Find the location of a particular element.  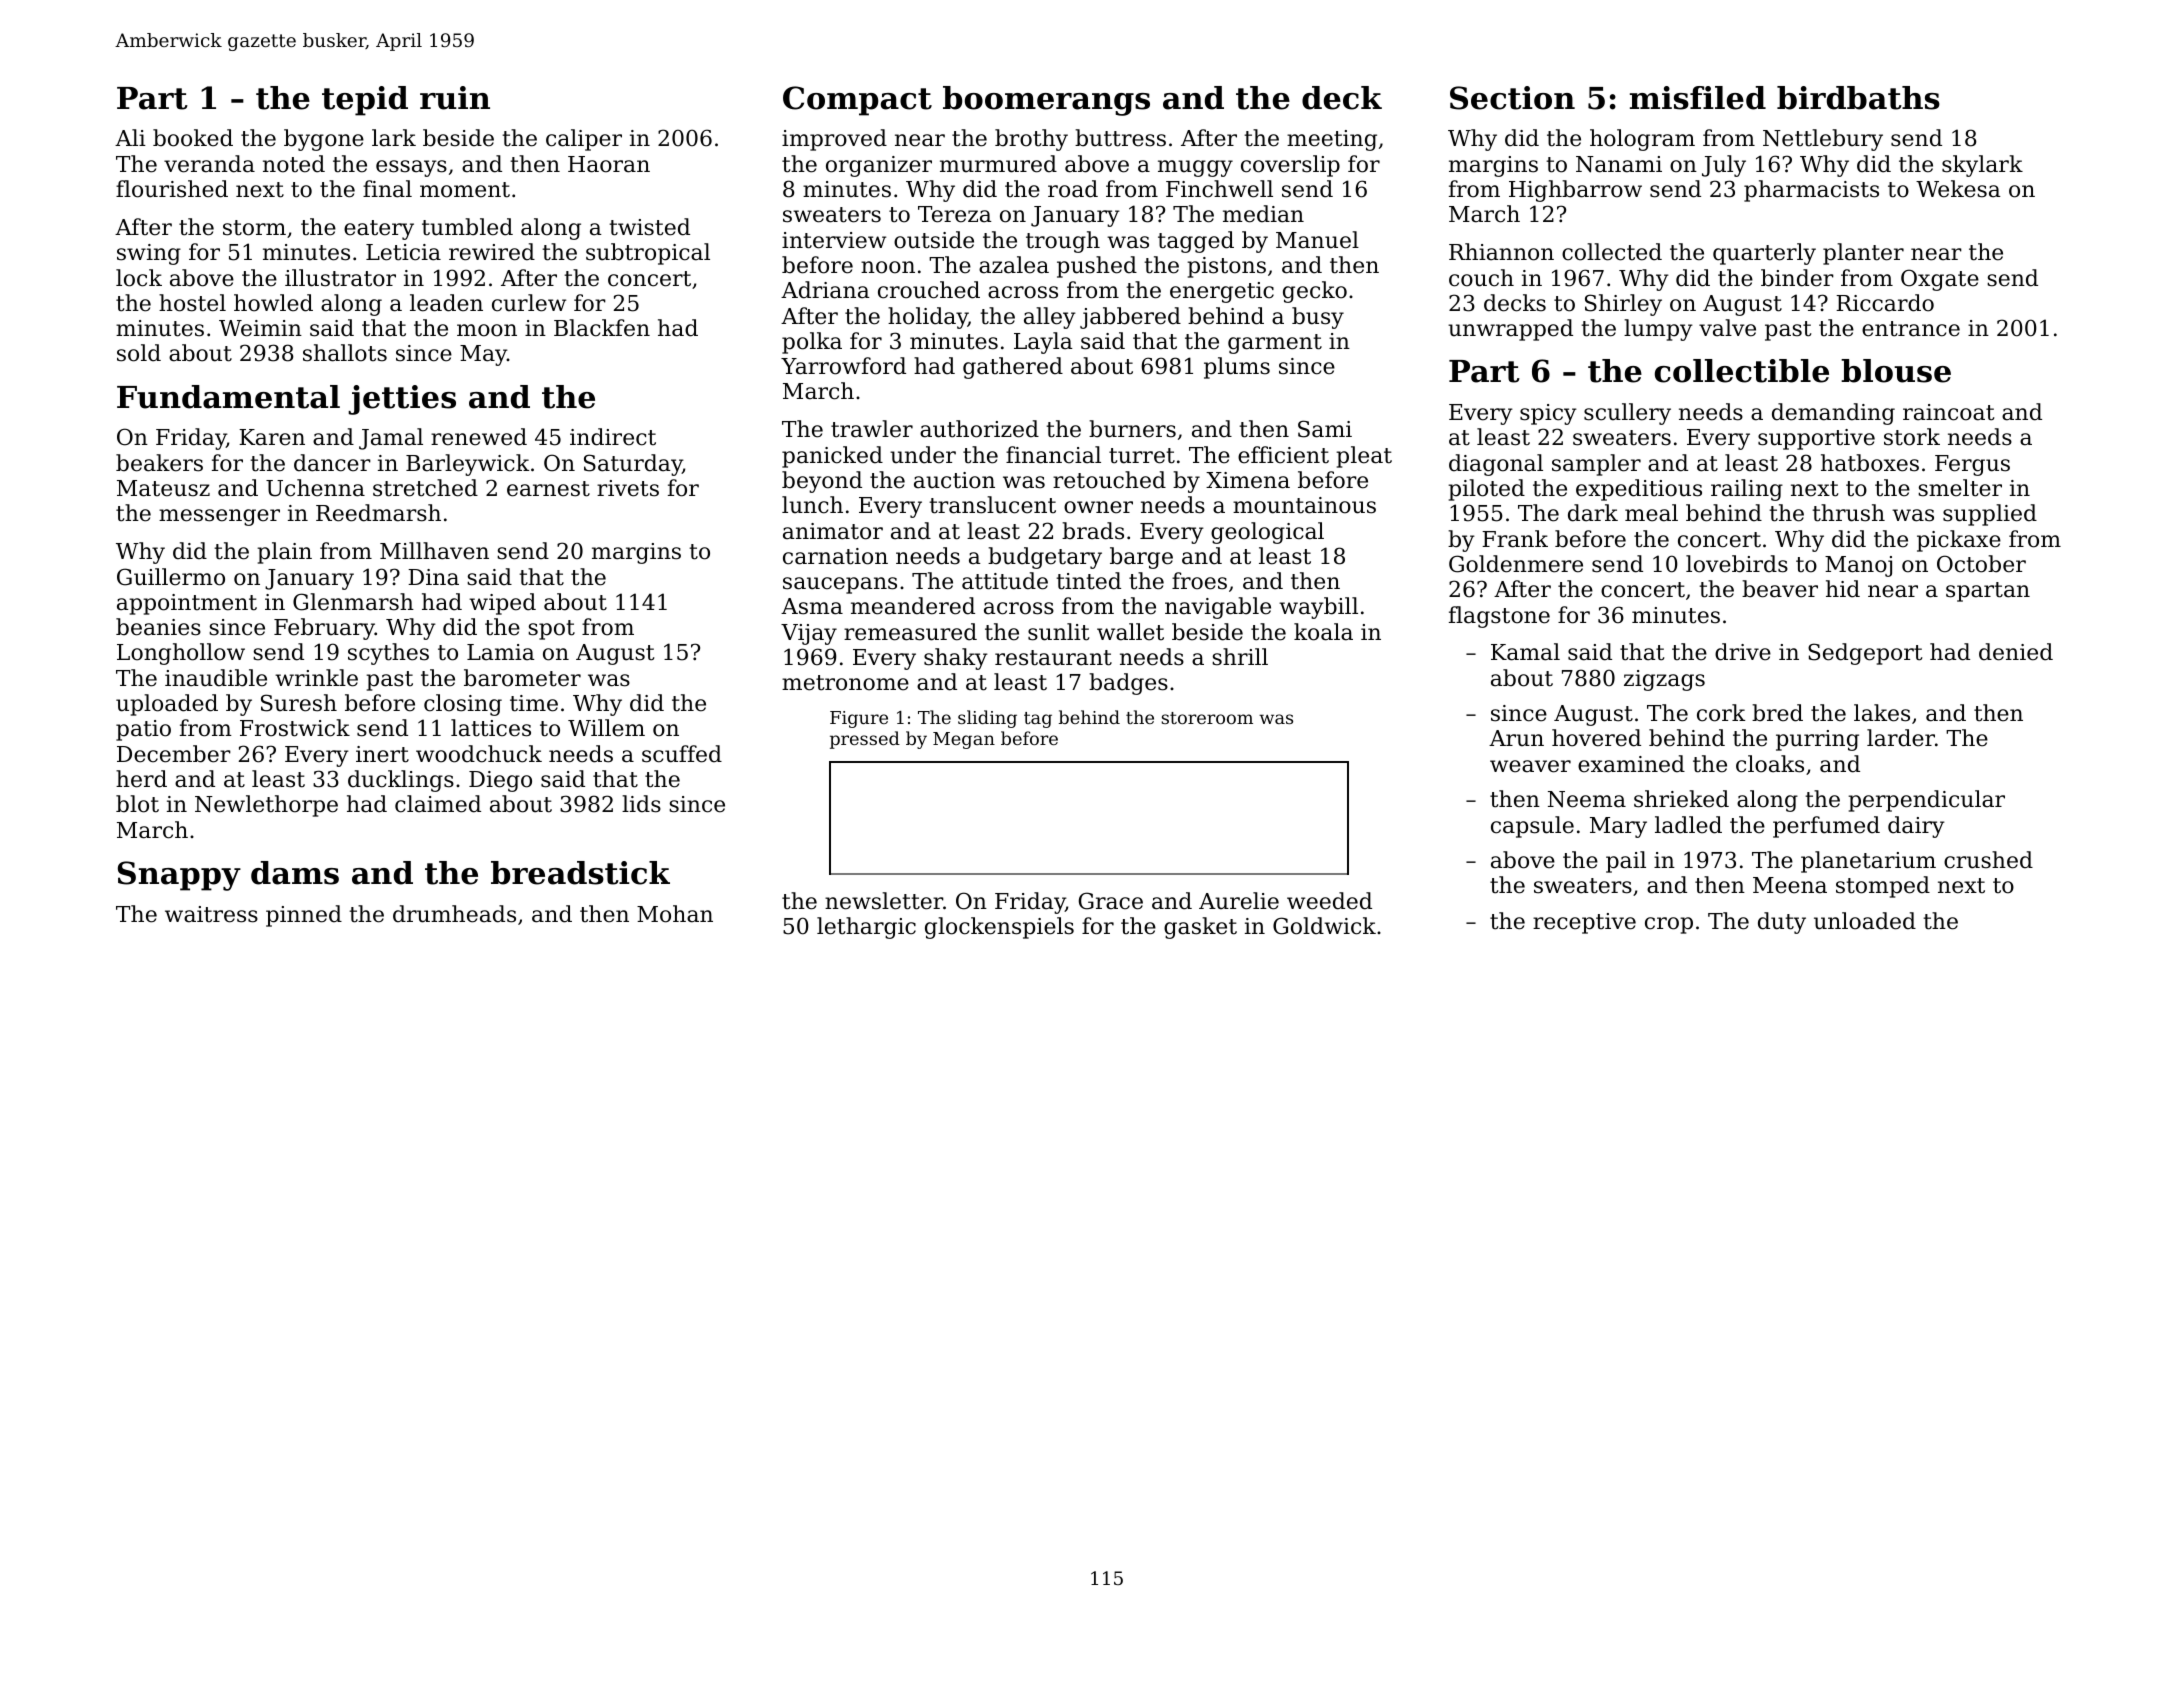

lethargic is located at coordinates (866, 928).
